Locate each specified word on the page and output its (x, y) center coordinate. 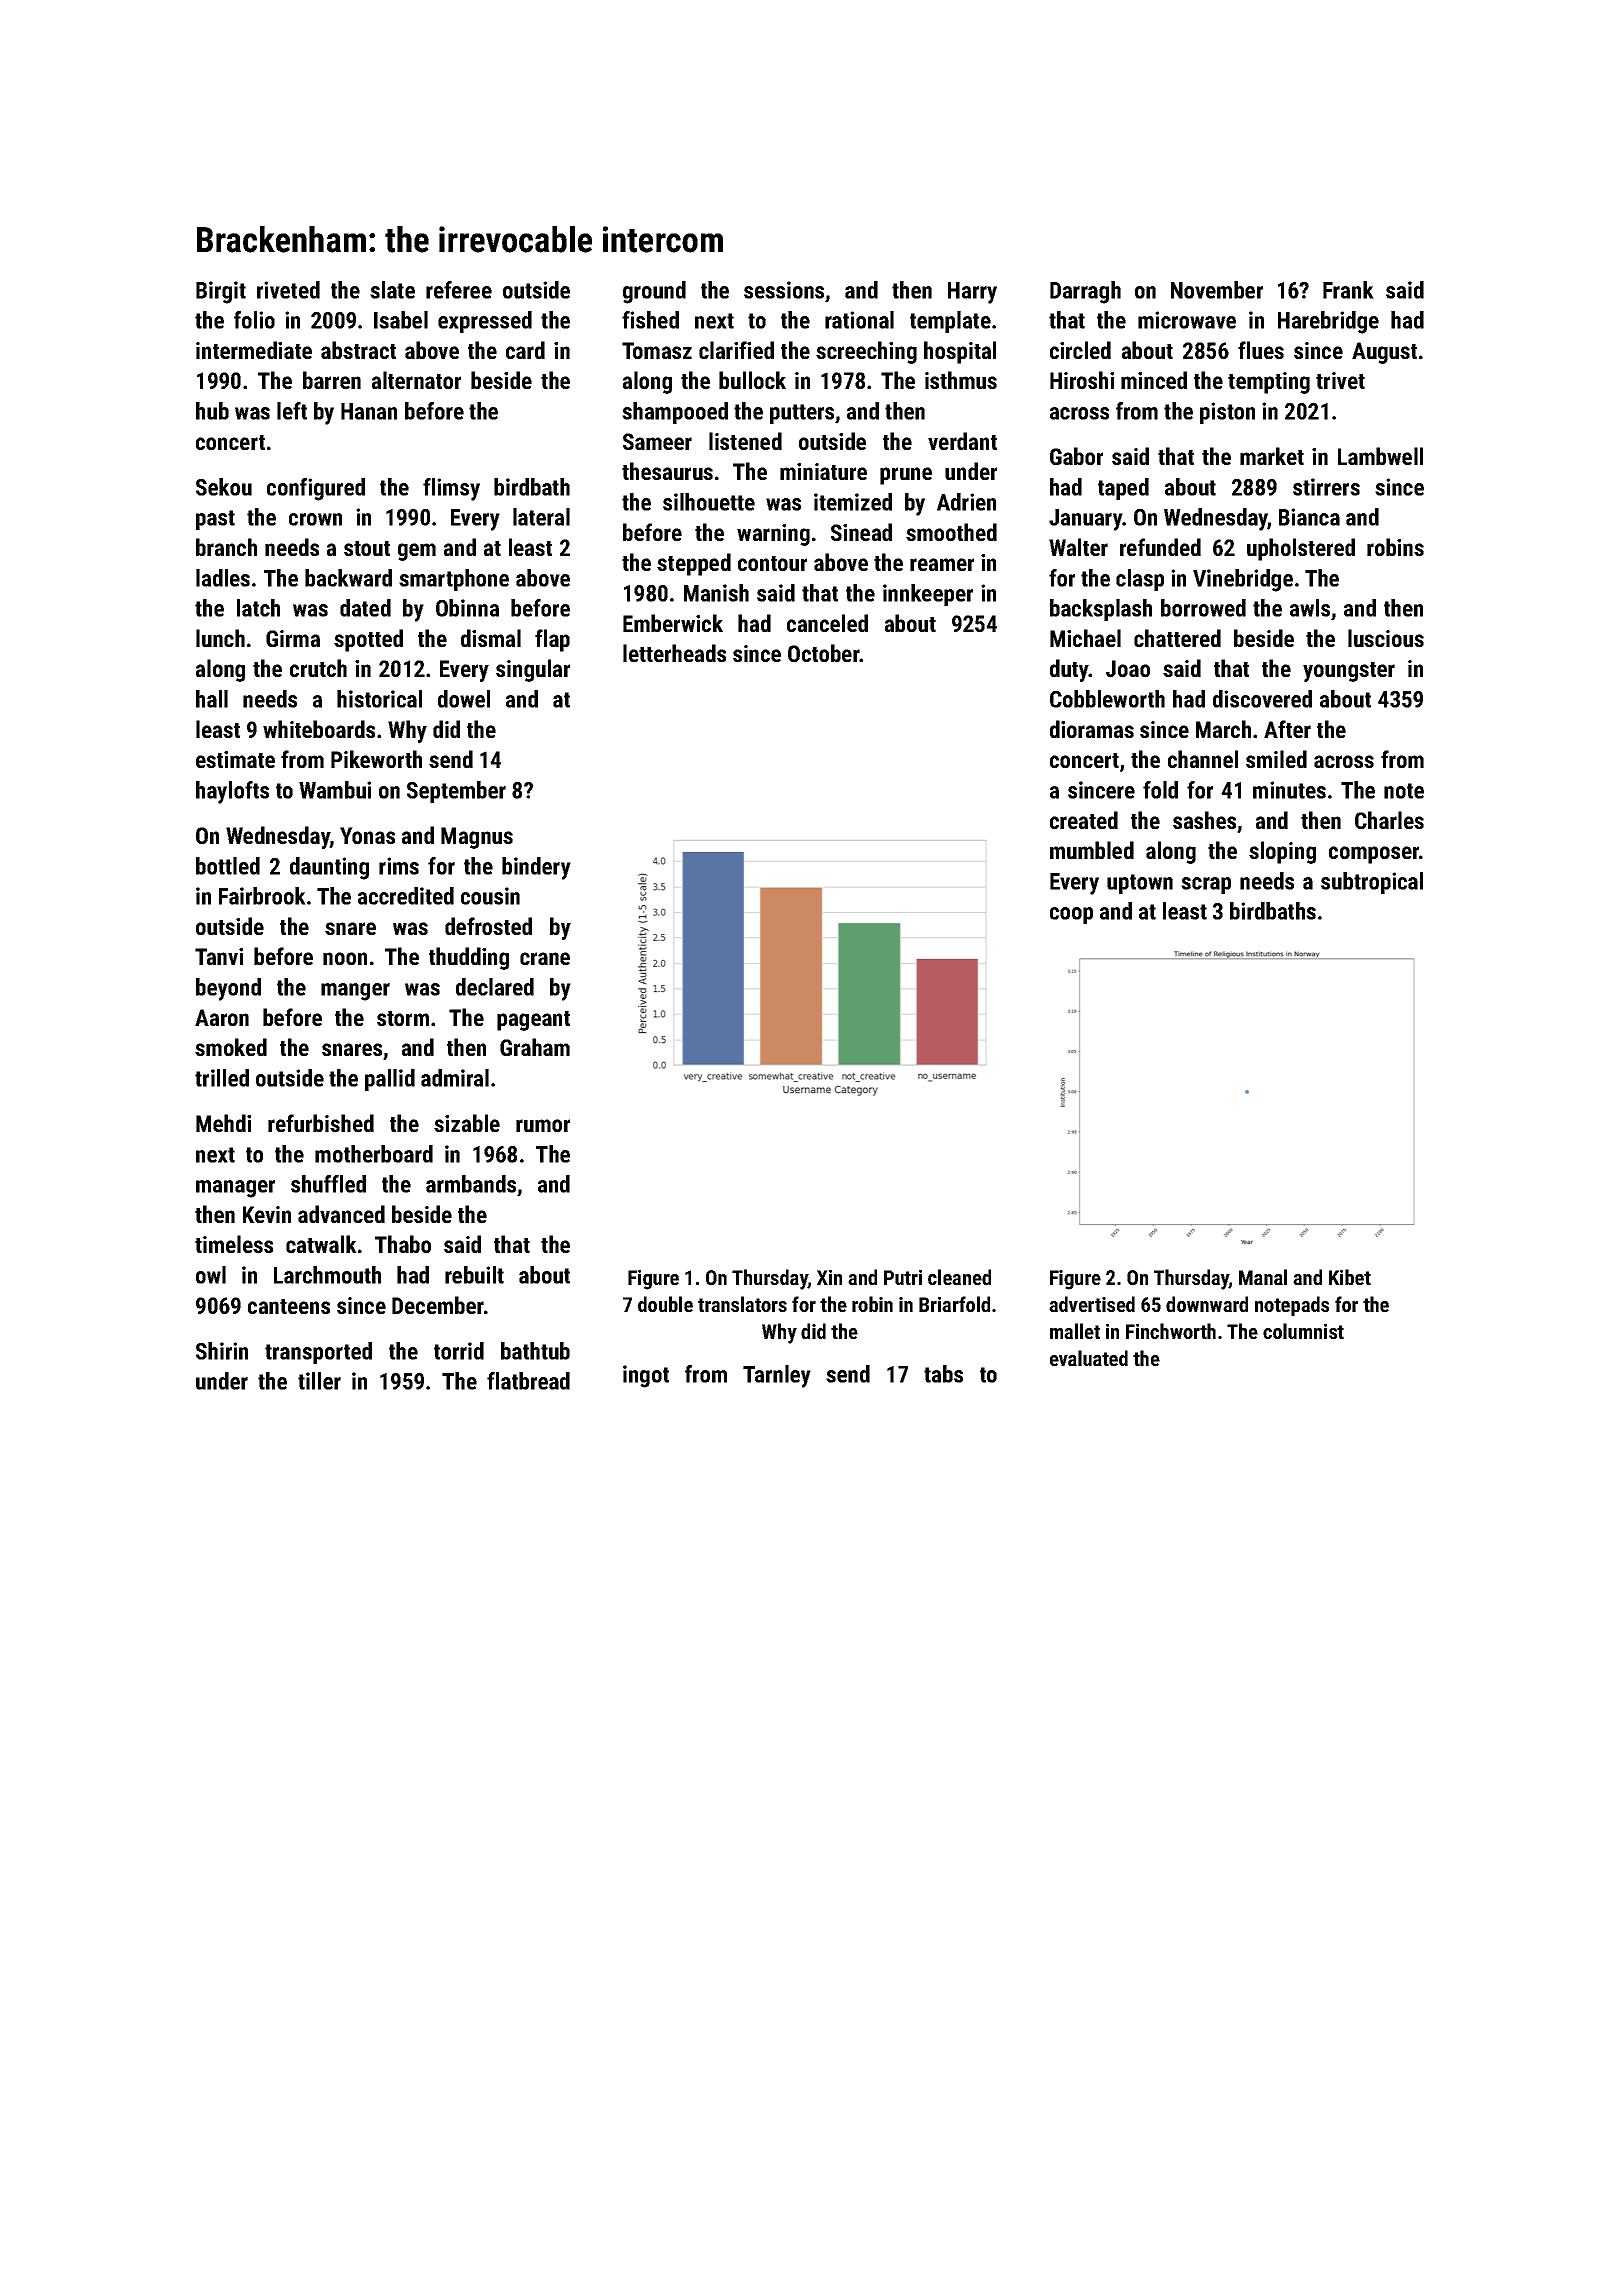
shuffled (328, 1184)
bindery (536, 868)
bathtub (535, 1351)
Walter (1078, 547)
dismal (491, 638)
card (525, 350)
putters (802, 414)
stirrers (1326, 487)
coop (1071, 915)
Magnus (477, 838)
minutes (1289, 790)
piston (1227, 413)
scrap (1206, 885)
